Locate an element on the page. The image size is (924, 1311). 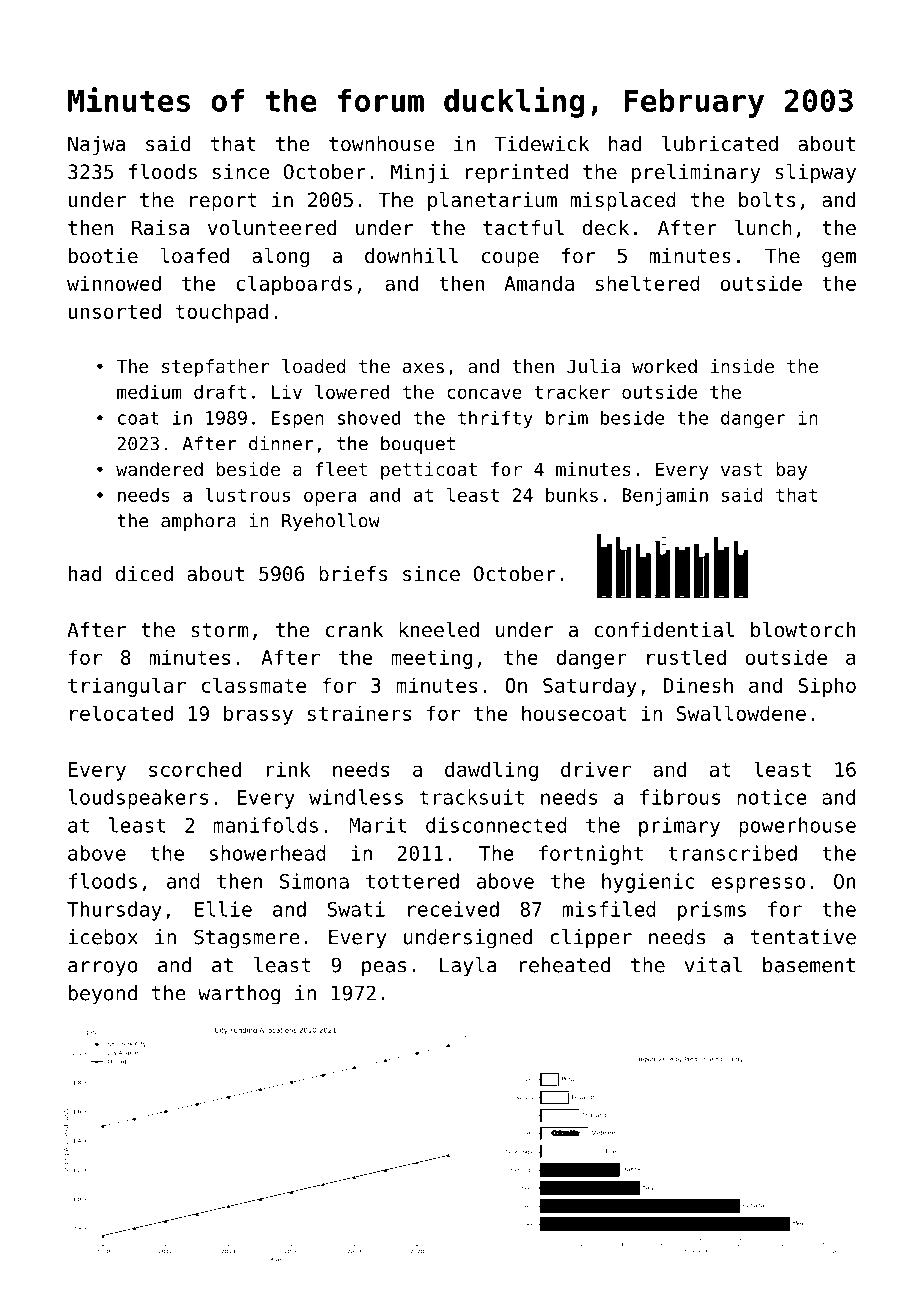
Ellie is located at coordinates (223, 909).
